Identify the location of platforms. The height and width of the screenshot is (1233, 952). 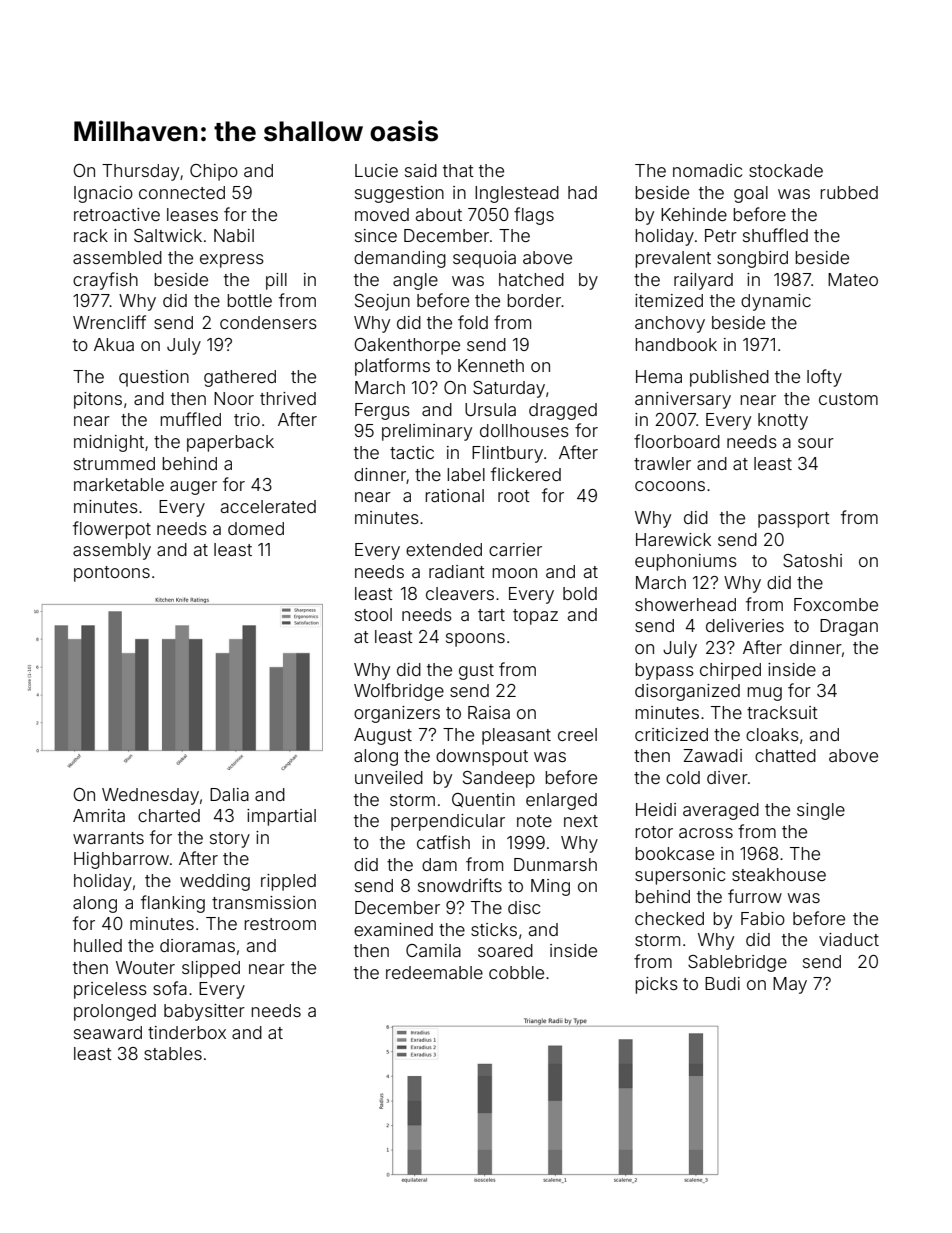
(392, 367).
